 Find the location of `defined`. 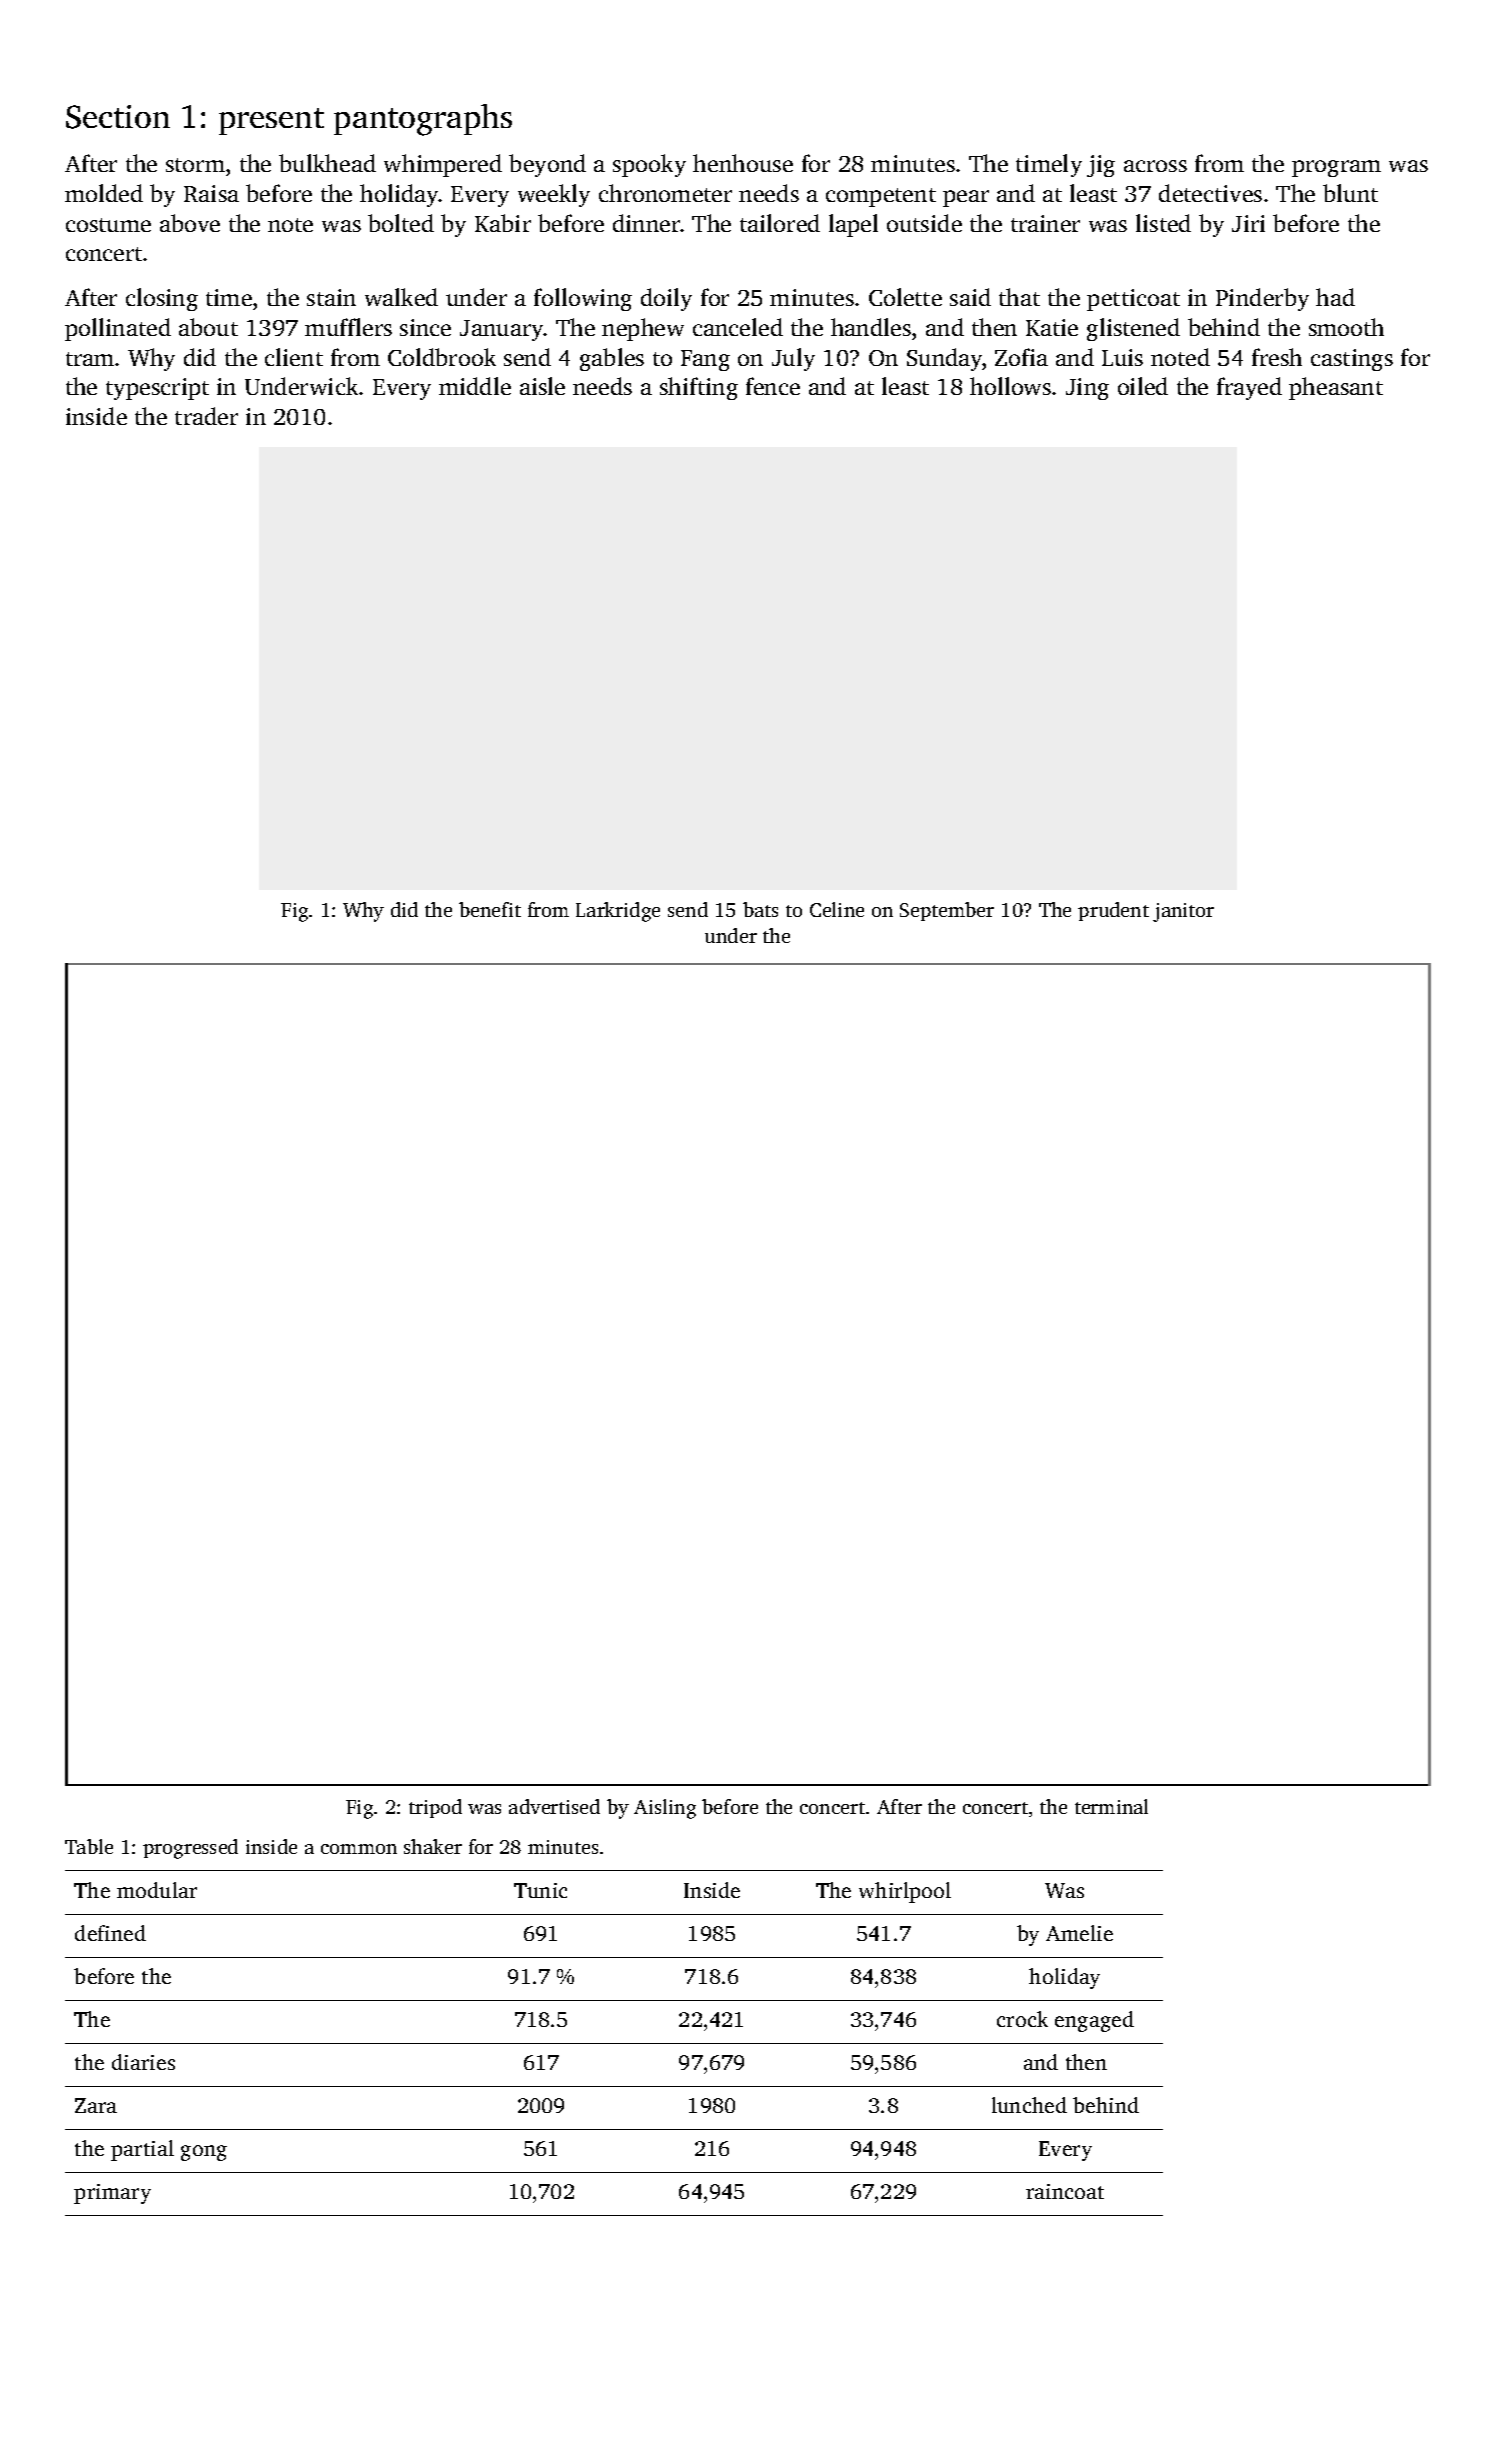

defined is located at coordinates (110, 1933).
